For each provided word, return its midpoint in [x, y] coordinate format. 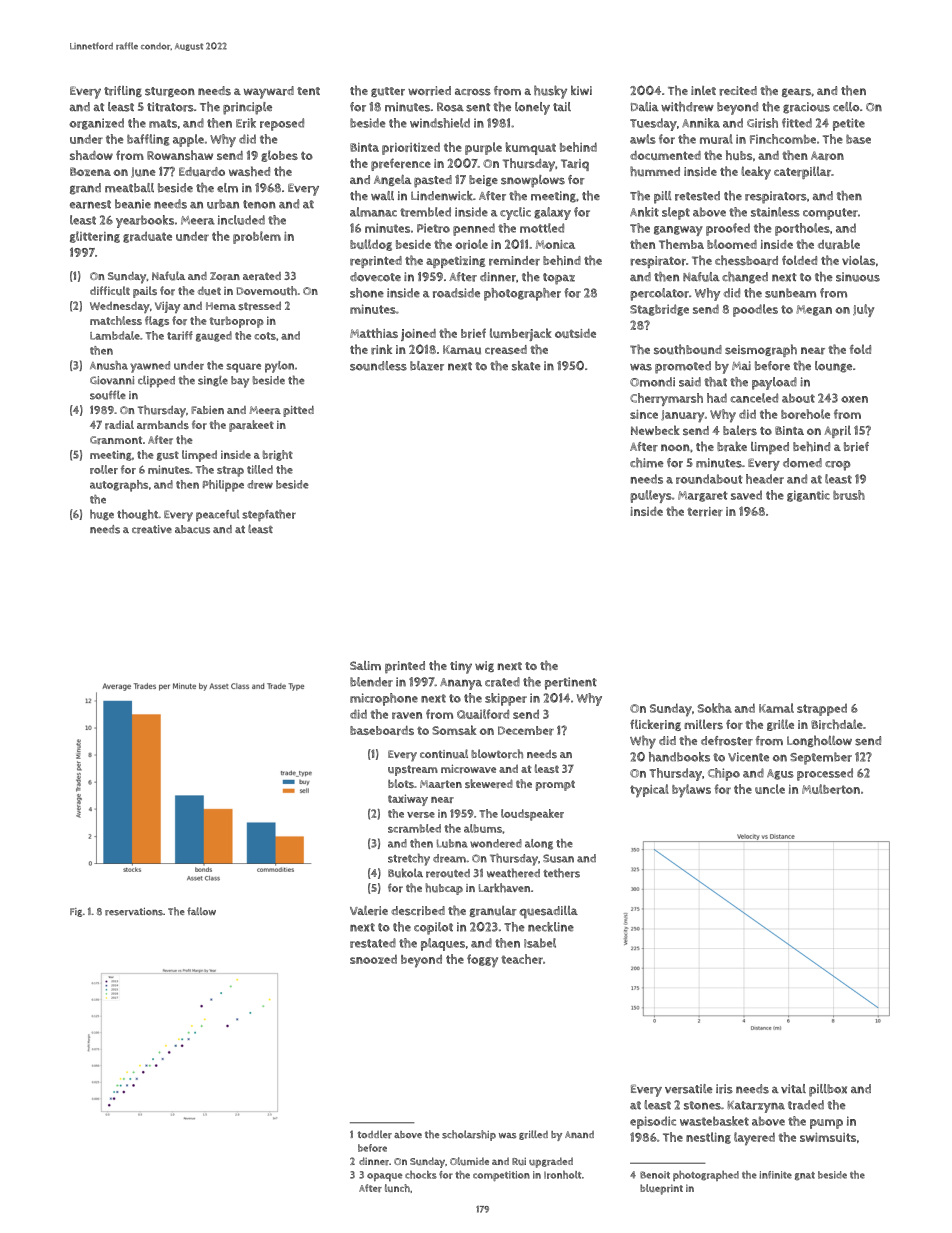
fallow [201, 911]
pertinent [571, 683]
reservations [134, 912]
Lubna [452, 843]
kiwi [581, 90]
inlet [703, 90]
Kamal [776, 708]
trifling [123, 91]
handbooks [679, 757]
